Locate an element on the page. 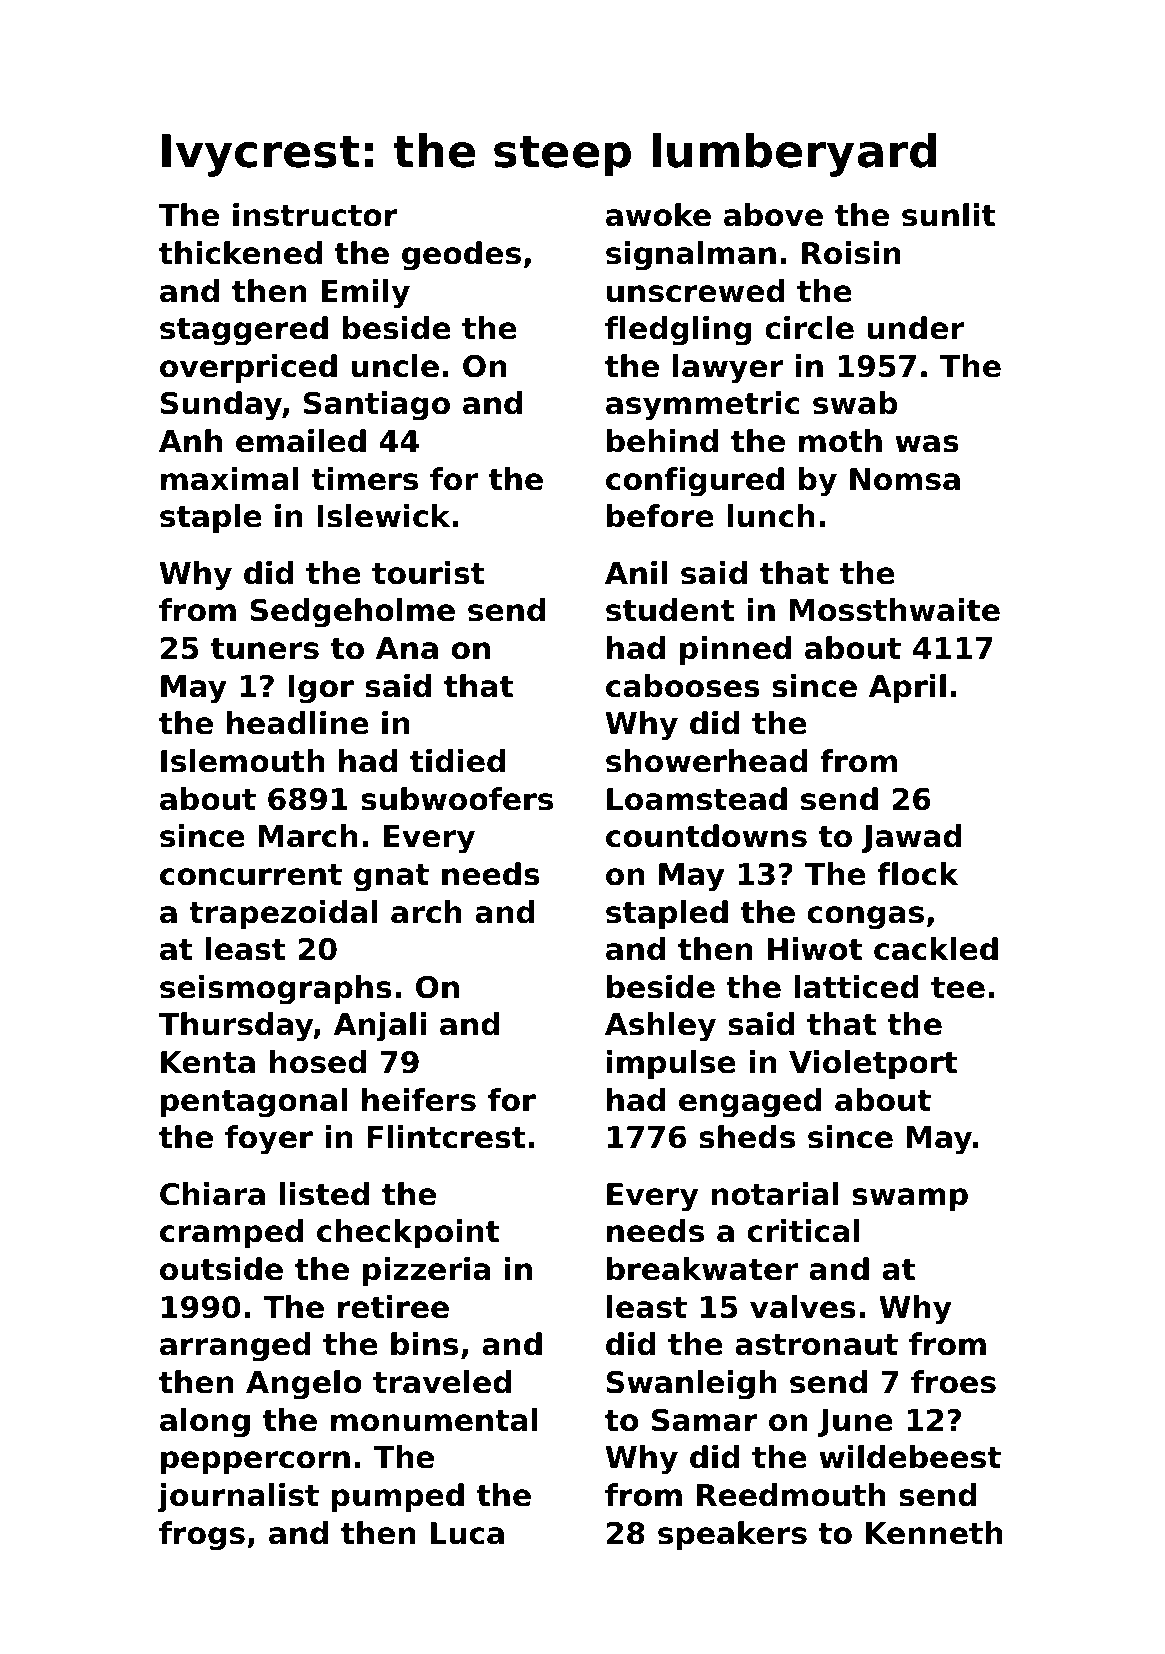 The height and width of the page is (1654, 1165). impulse is located at coordinates (671, 1064).
